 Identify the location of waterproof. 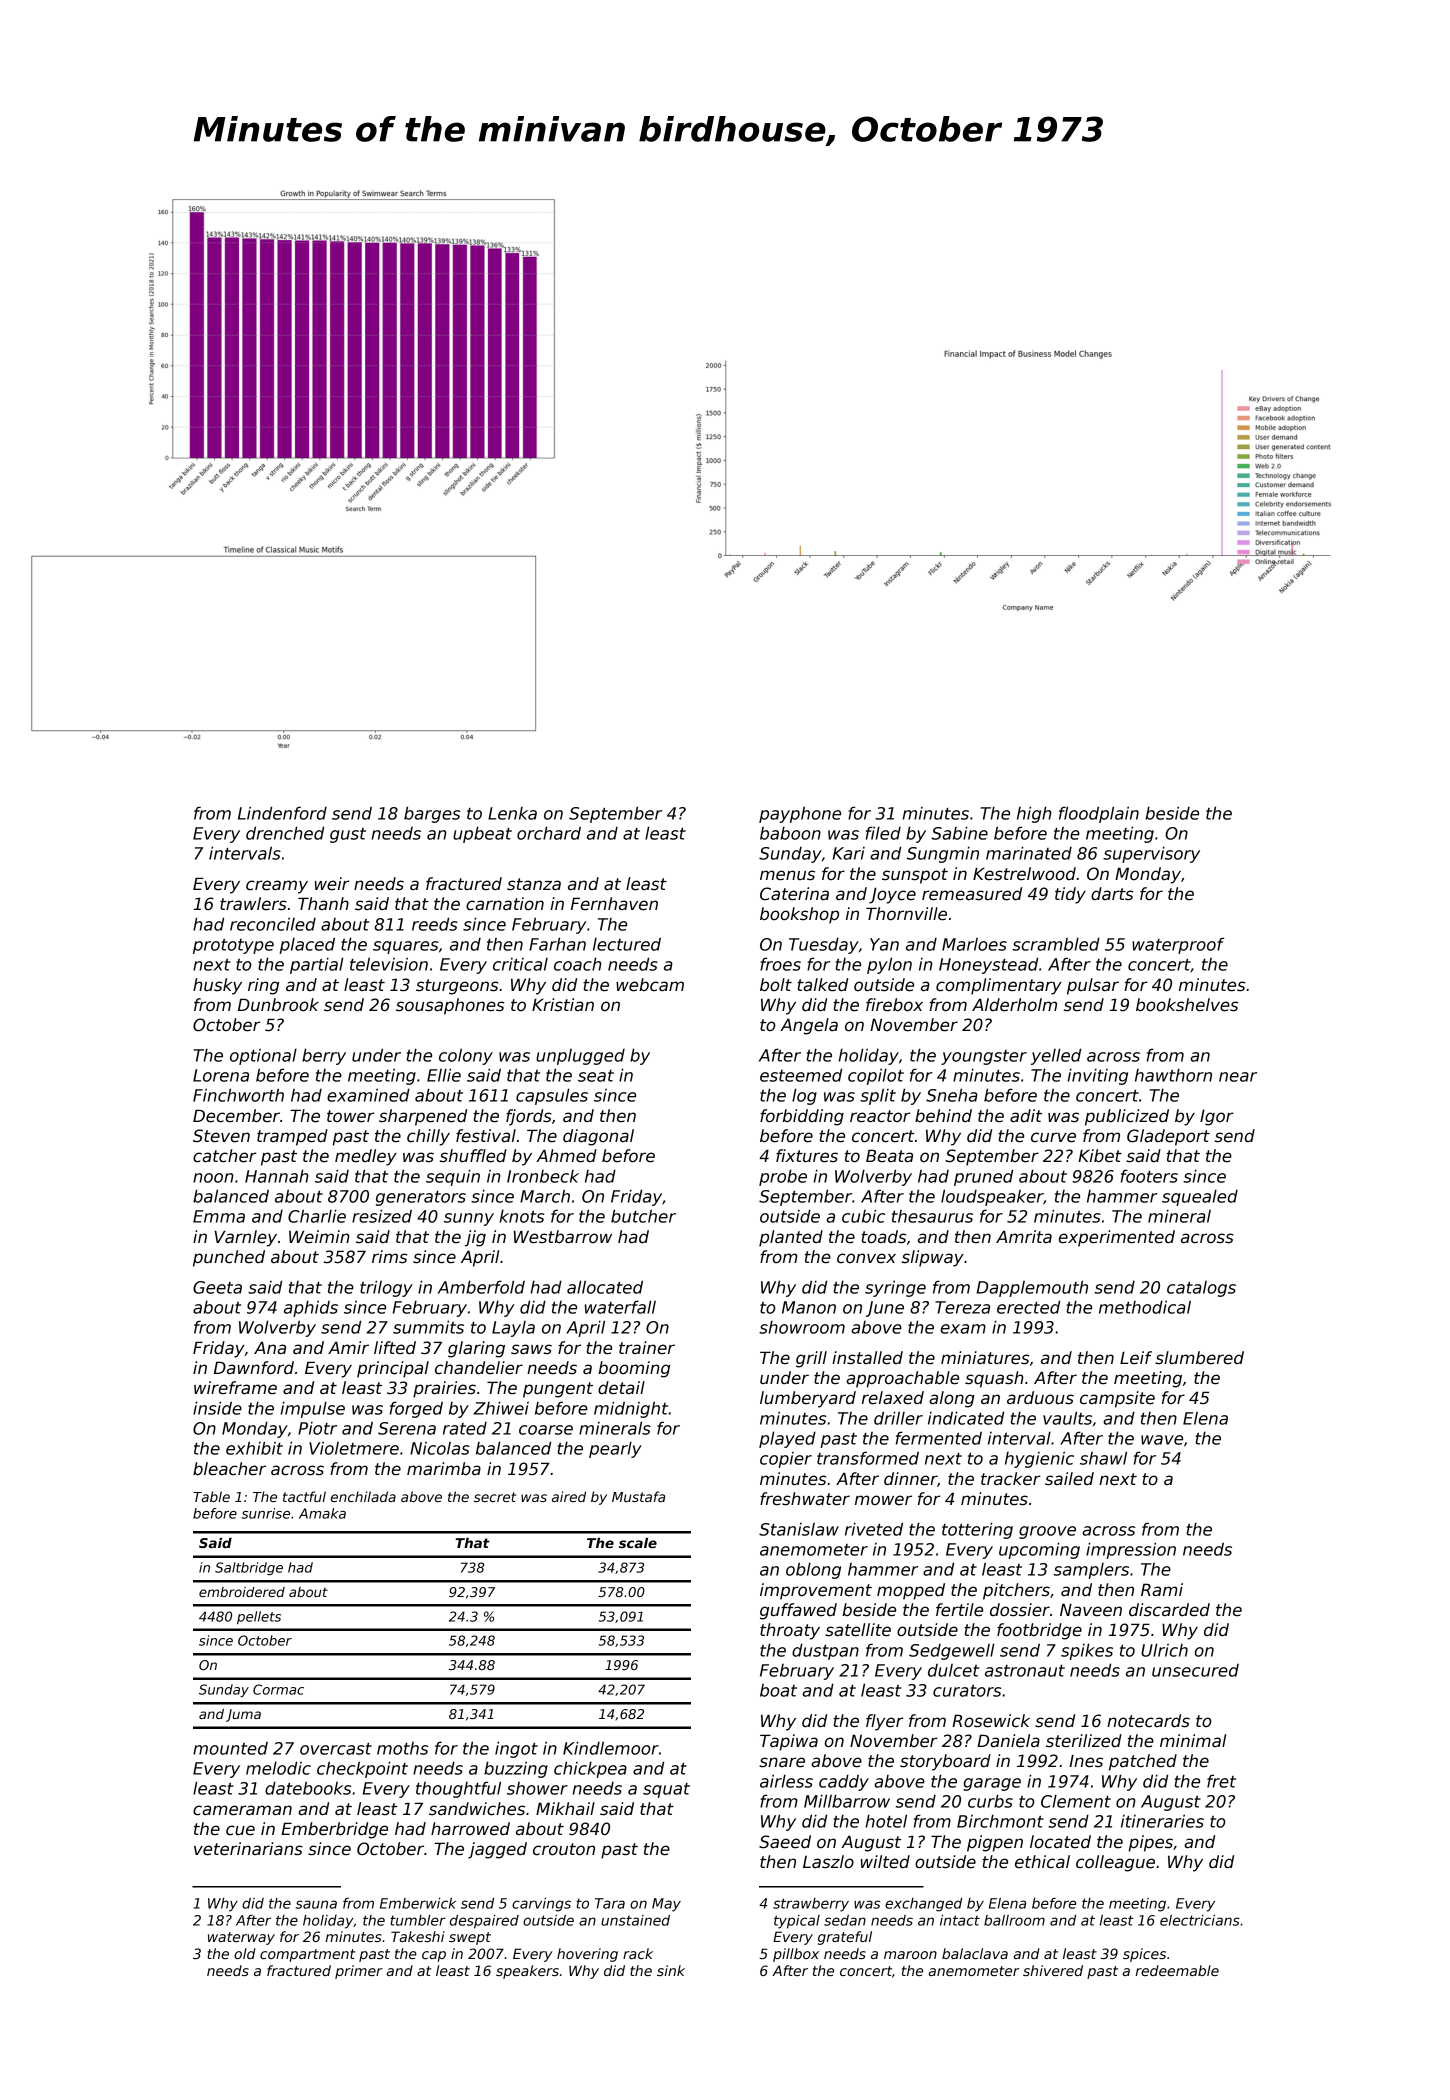
(1178, 945).
